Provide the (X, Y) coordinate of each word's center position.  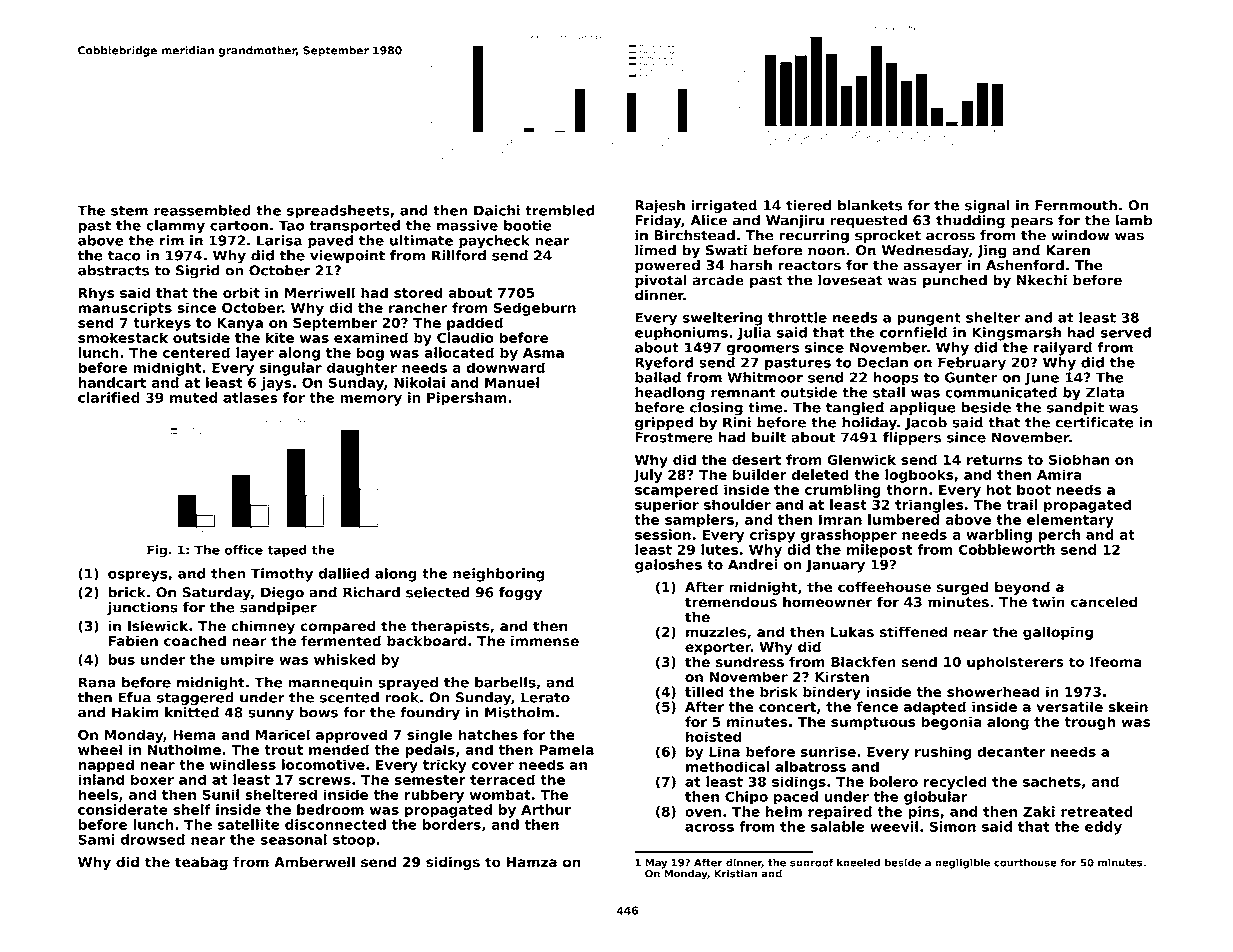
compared (338, 627)
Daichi (497, 210)
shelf (192, 809)
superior (667, 506)
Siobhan (1079, 459)
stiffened (913, 631)
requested (868, 221)
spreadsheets (338, 212)
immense (545, 641)
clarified (109, 397)
